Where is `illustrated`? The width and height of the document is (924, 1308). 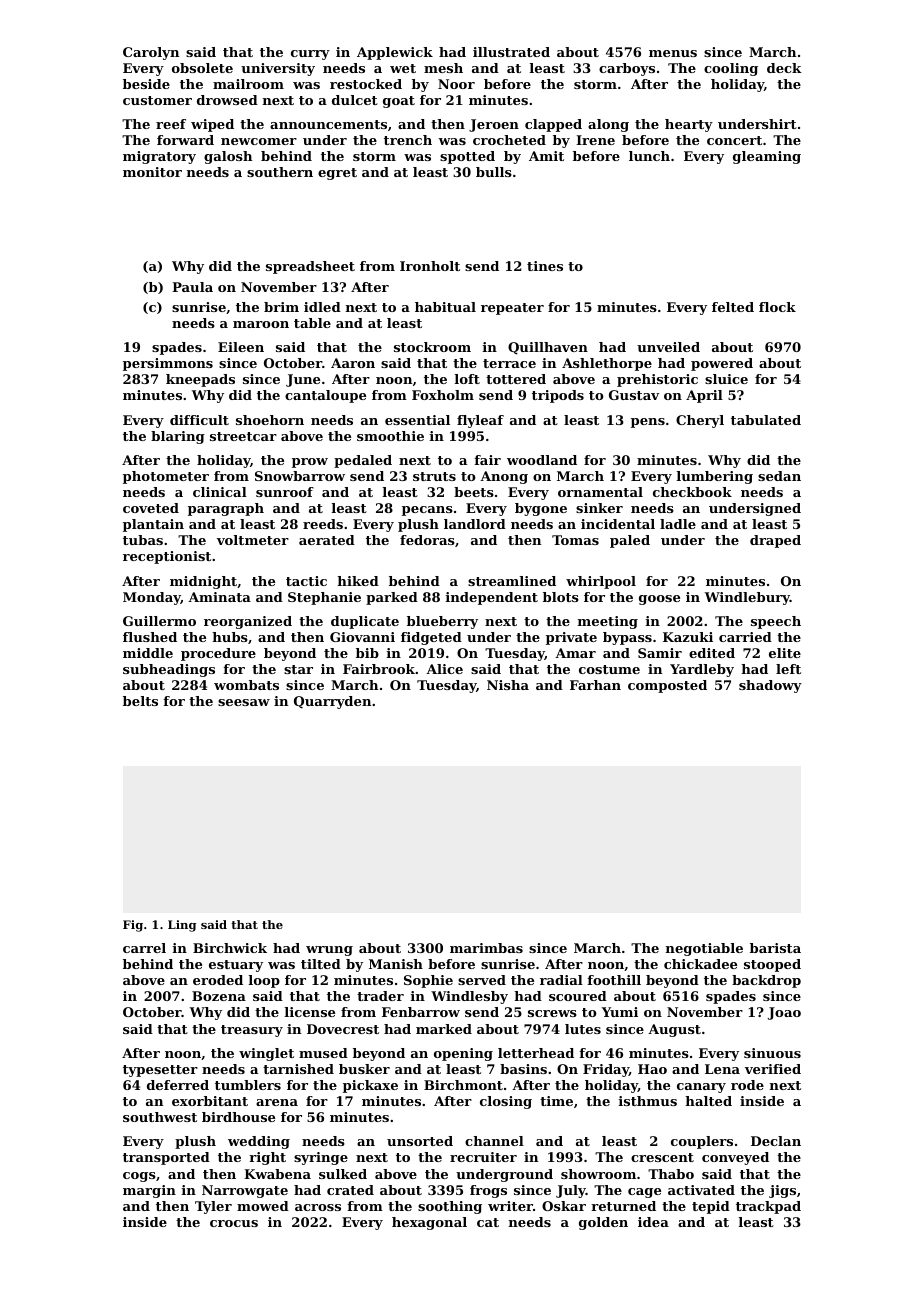 illustrated is located at coordinates (511, 52).
